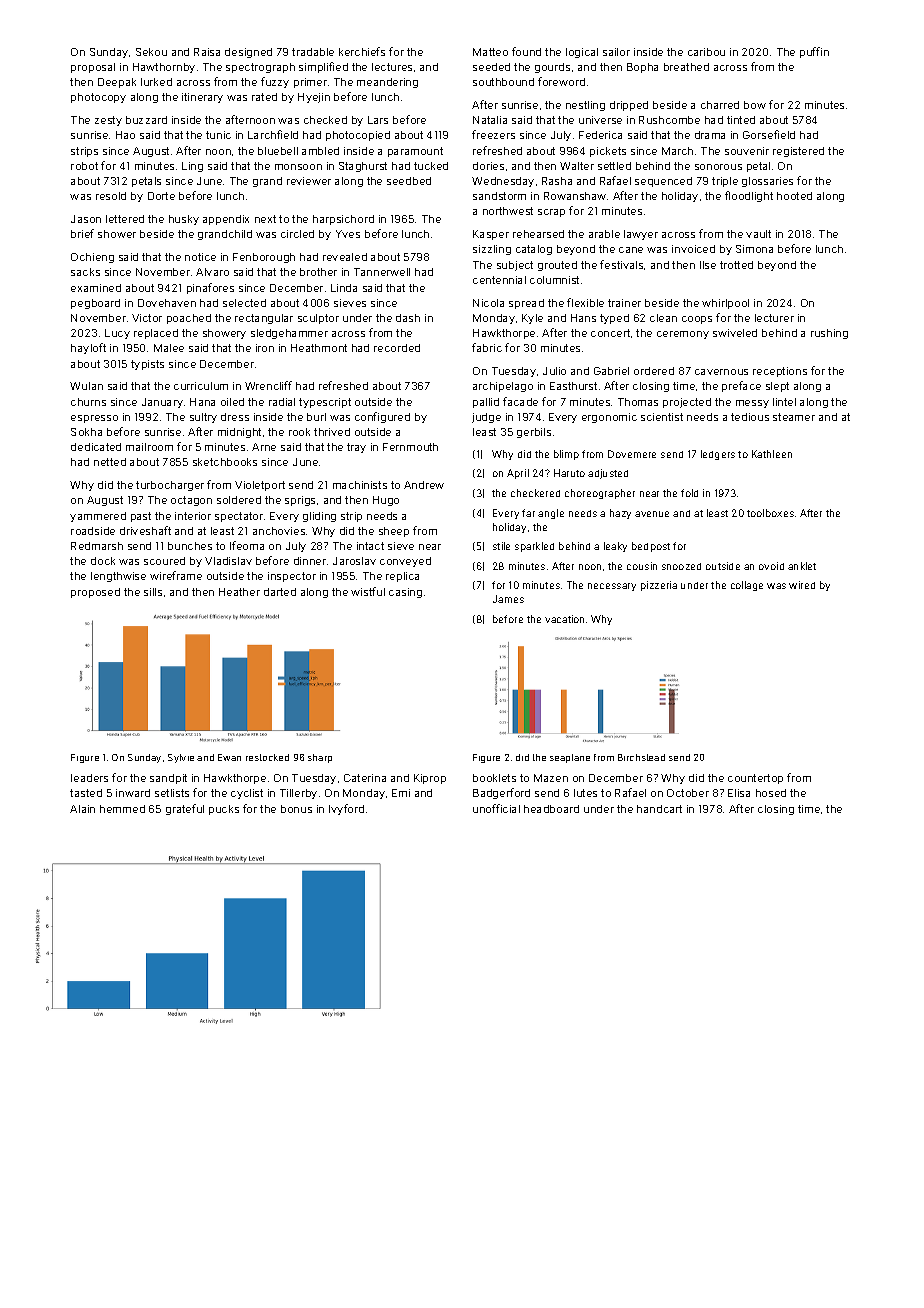 The width and height of the screenshot is (924, 1308). I want to click on leaders, so click(89, 778).
